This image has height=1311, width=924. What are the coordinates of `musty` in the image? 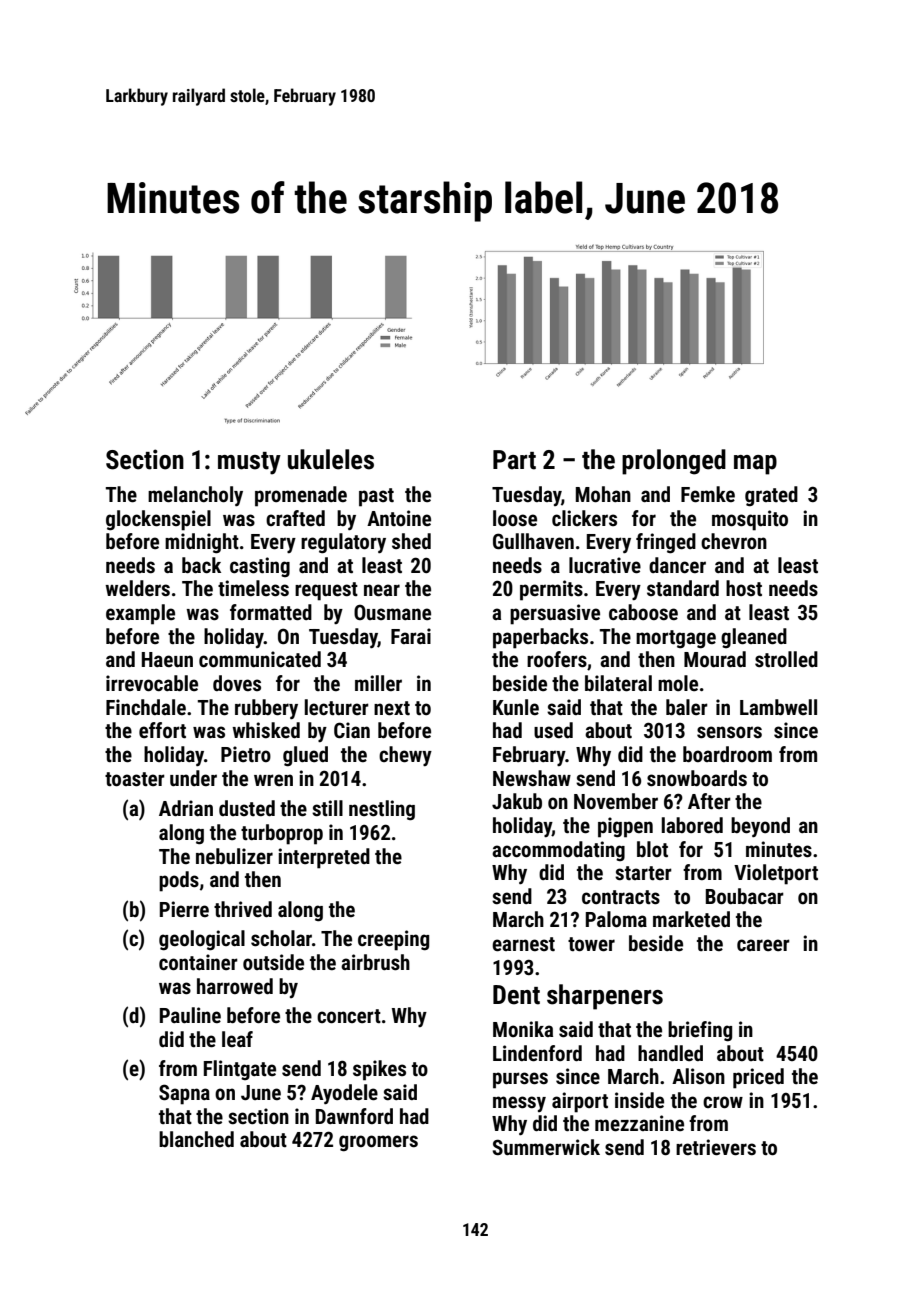 It's located at (249, 463).
